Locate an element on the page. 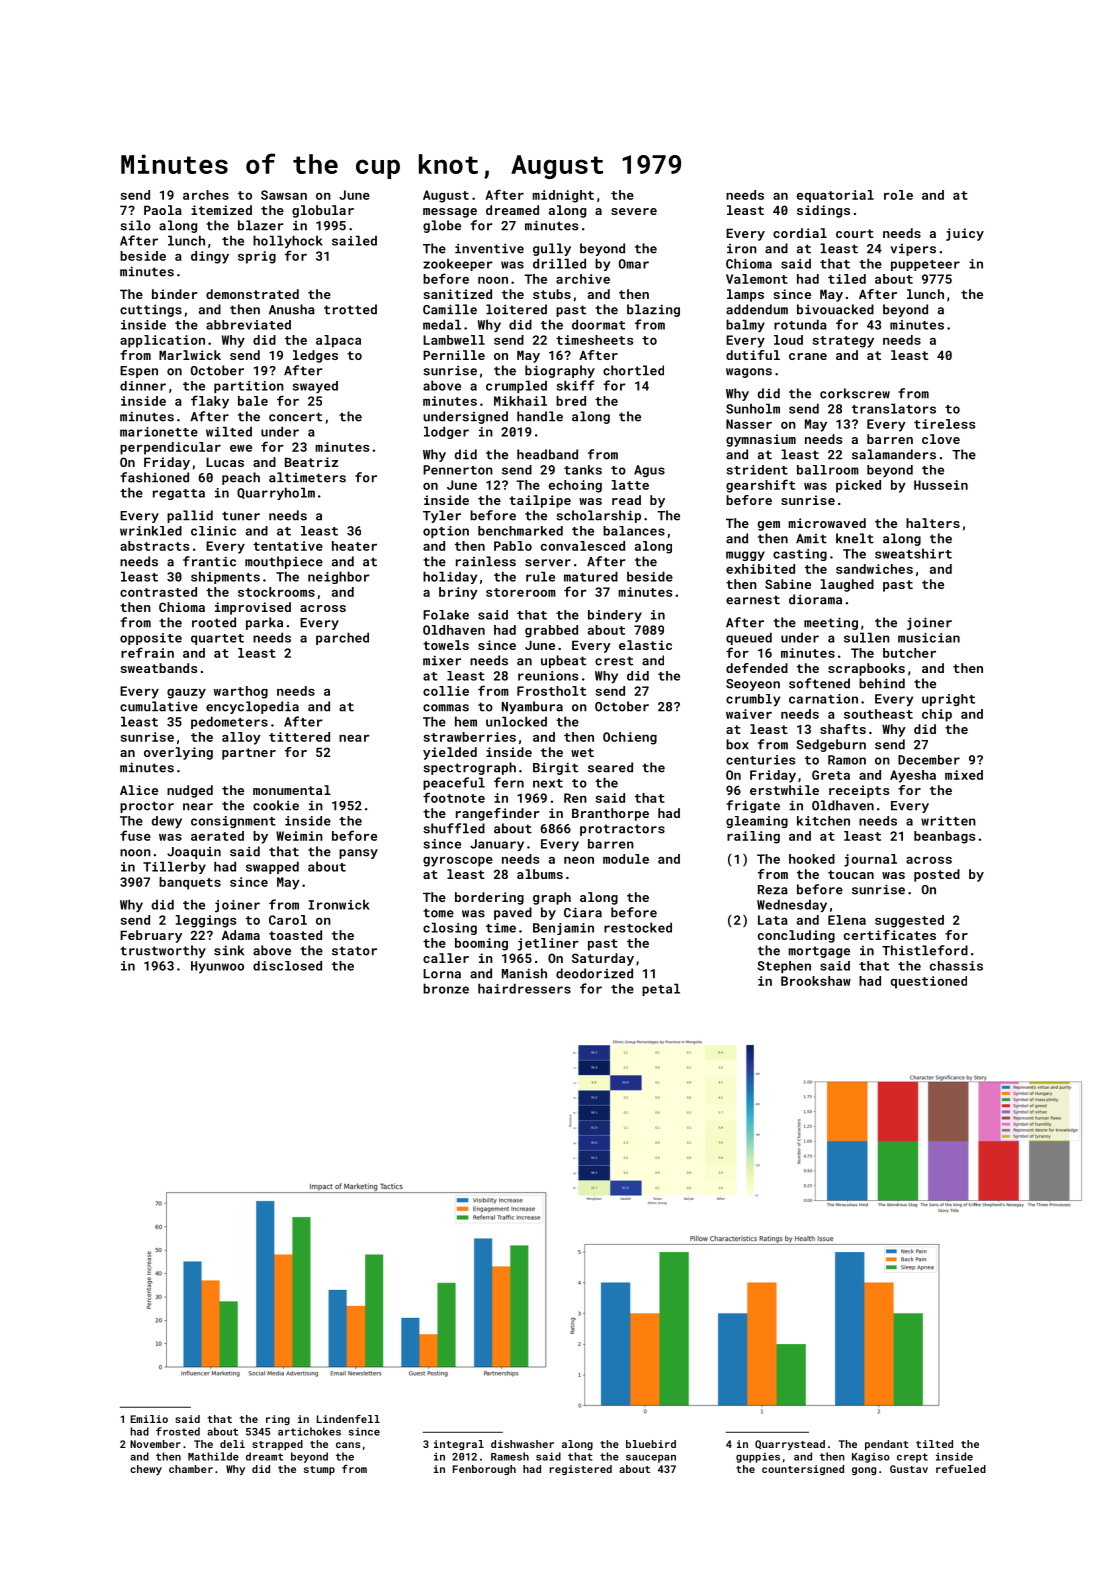 This page has width=1109, height=1569. parka is located at coordinates (264, 623).
